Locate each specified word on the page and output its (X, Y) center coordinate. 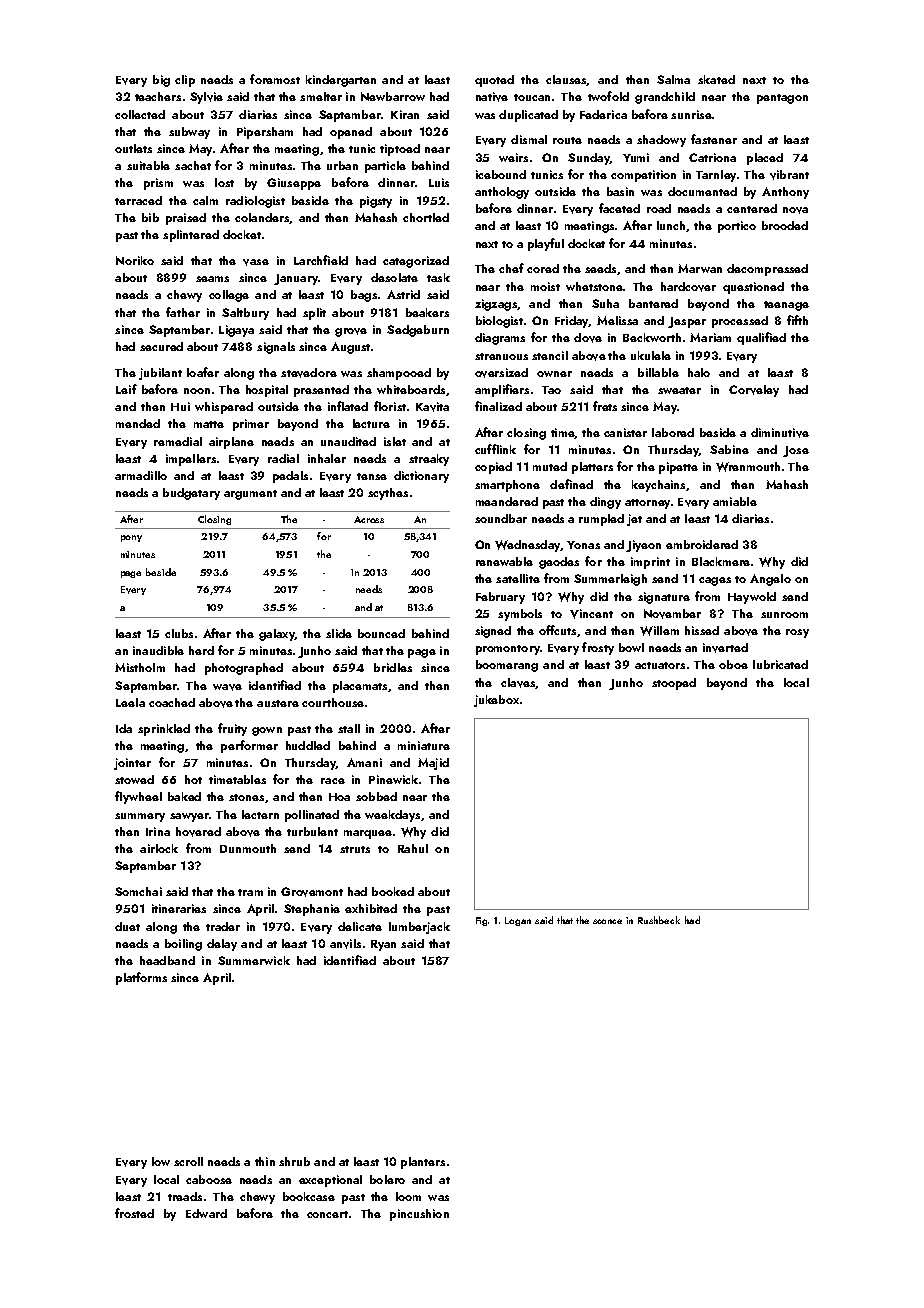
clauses (566, 79)
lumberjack (419, 928)
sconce (607, 921)
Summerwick (254, 960)
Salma (673, 79)
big (161, 81)
